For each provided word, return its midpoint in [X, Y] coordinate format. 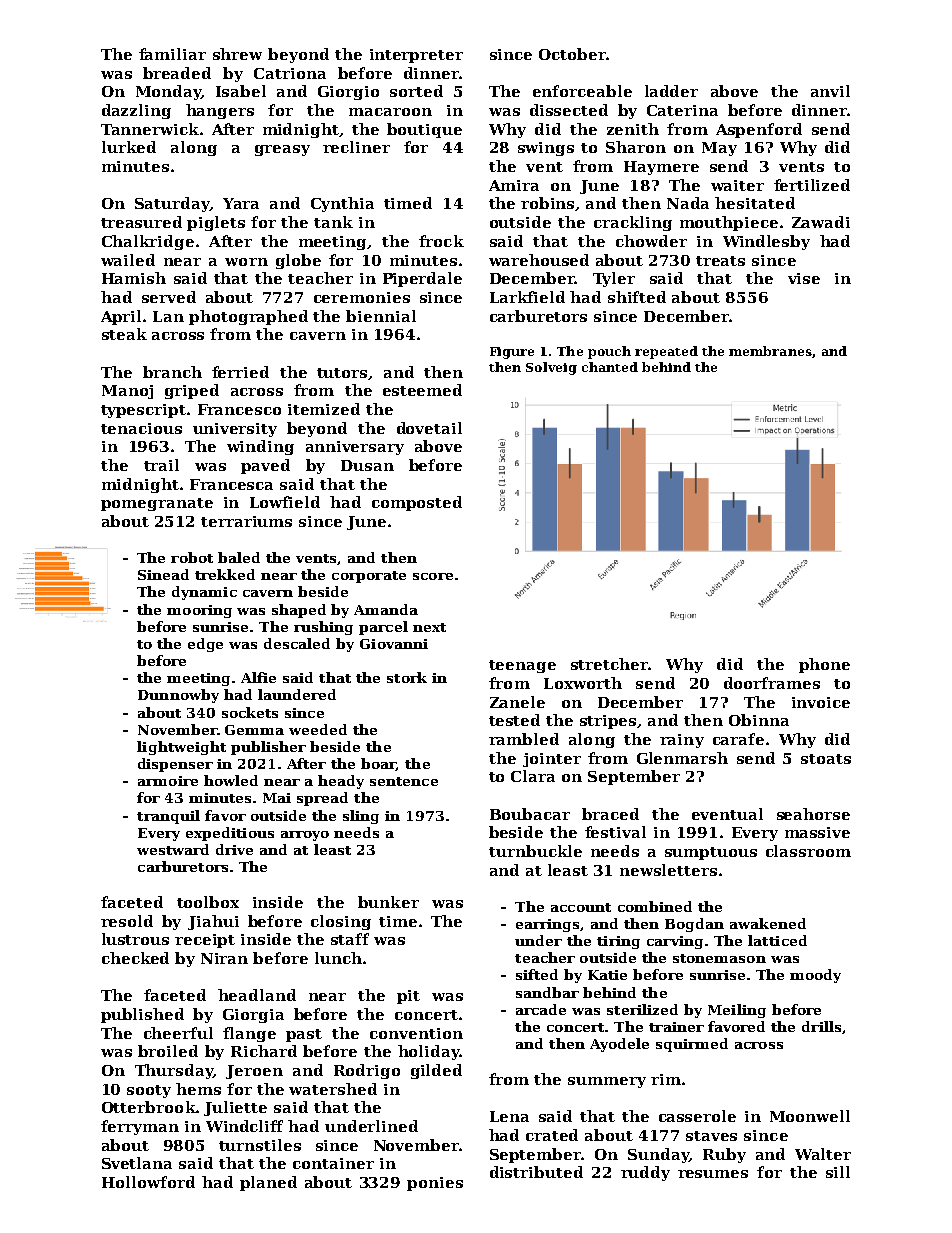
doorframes [772, 683]
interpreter [416, 56]
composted [417, 503]
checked [135, 958]
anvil [830, 91]
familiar [172, 54]
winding [260, 447]
